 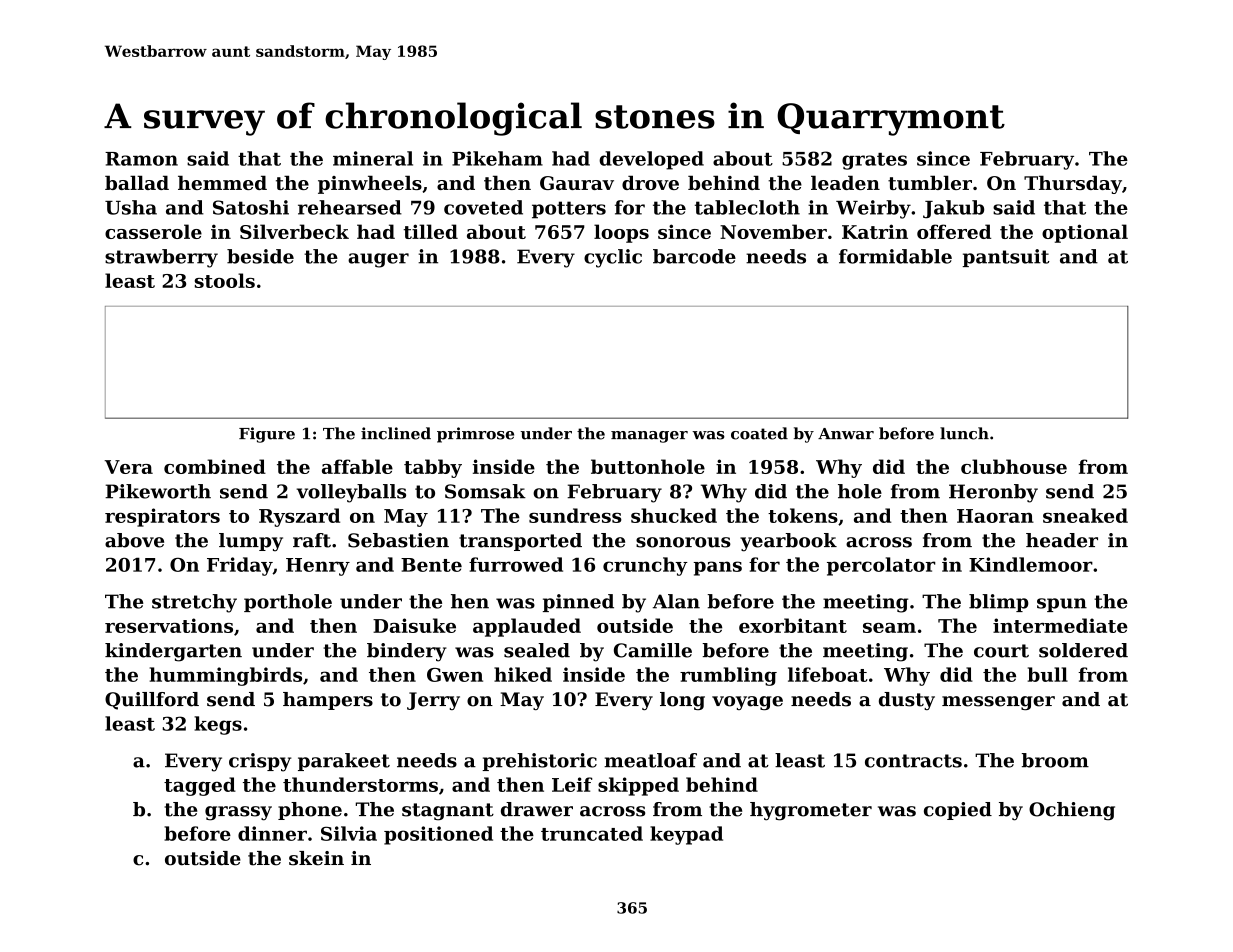 I want to click on blimp, so click(x=999, y=603).
